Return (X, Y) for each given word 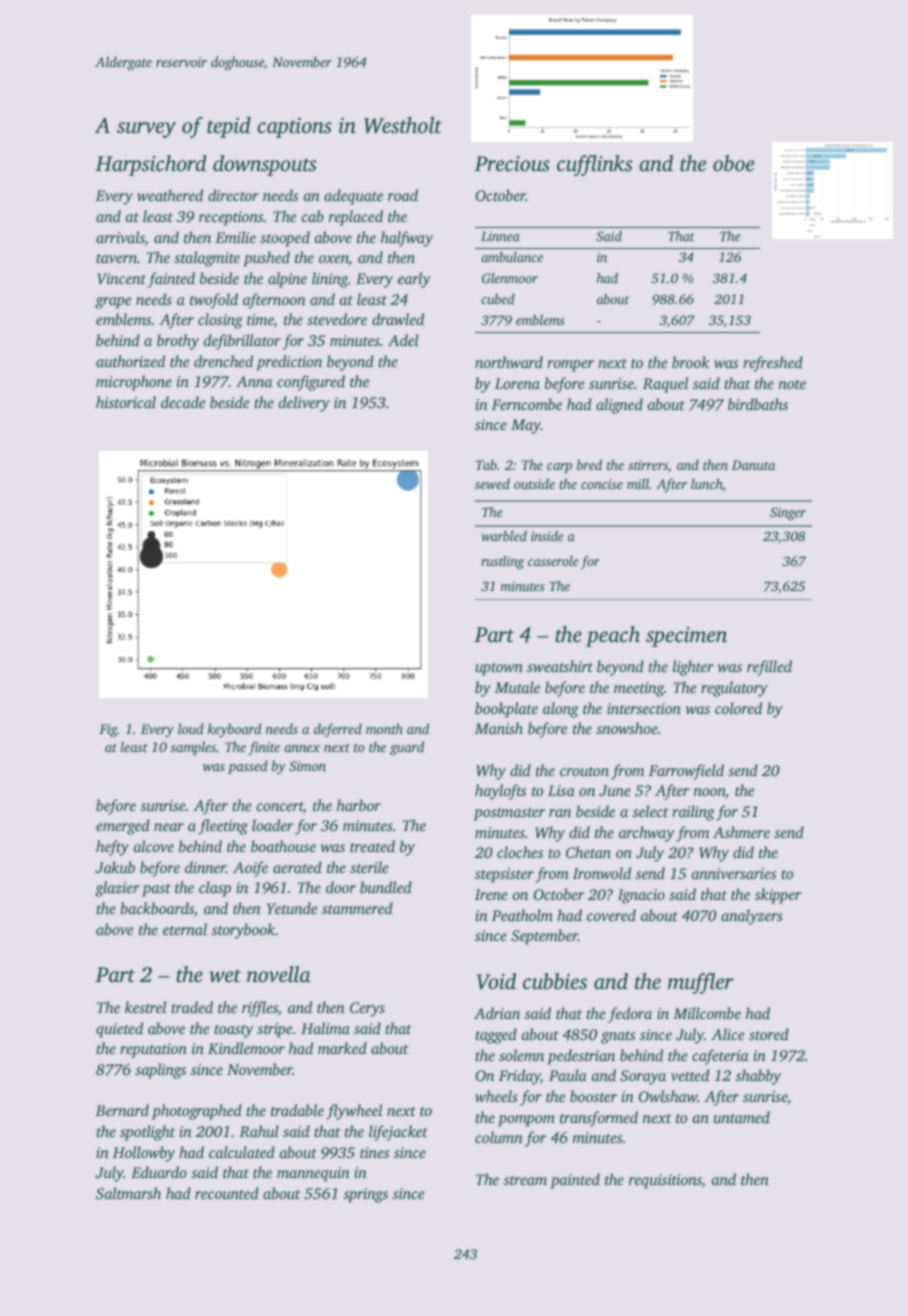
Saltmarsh (128, 1193)
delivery (304, 404)
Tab (486, 464)
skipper (778, 896)
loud (191, 728)
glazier (117, 889)
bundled (386, 887)
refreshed (773, 364)
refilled (769, 668)
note (792, 384)
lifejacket (398, 1133)
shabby (758, 1077)
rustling (502, 562)
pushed (266, 259)
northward (509, 362)
